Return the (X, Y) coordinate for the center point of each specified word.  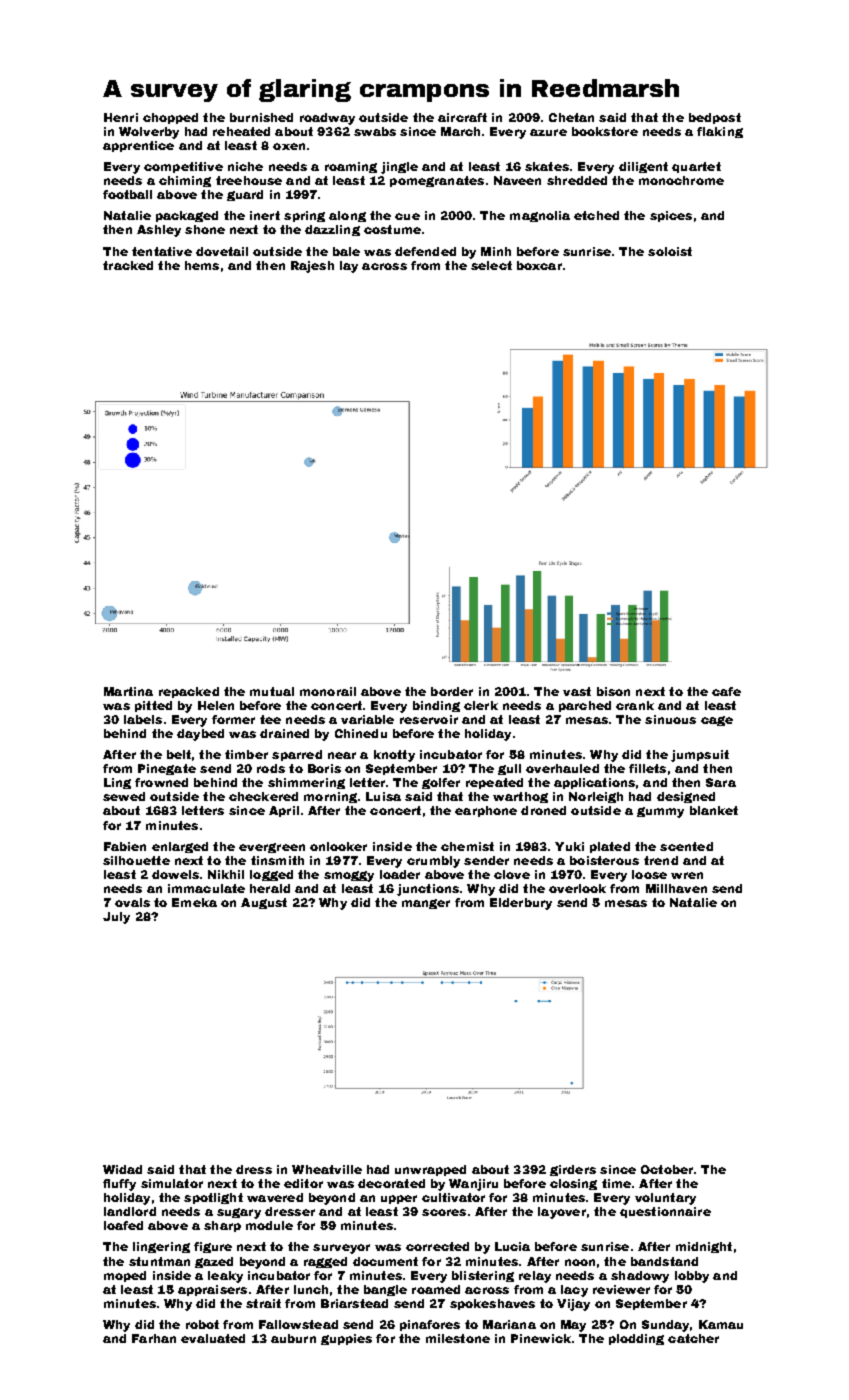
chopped (170, 118)
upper (399, 1199)
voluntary (665, 1199)
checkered (263, 796)
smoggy (349, 876)
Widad (122, 1169)
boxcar (539, 265)
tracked (128, 265)
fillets (647, 768)
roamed (436, 1289)
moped (125, 1276)
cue (407, 216)
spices (671, 216)
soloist (670, 251)
